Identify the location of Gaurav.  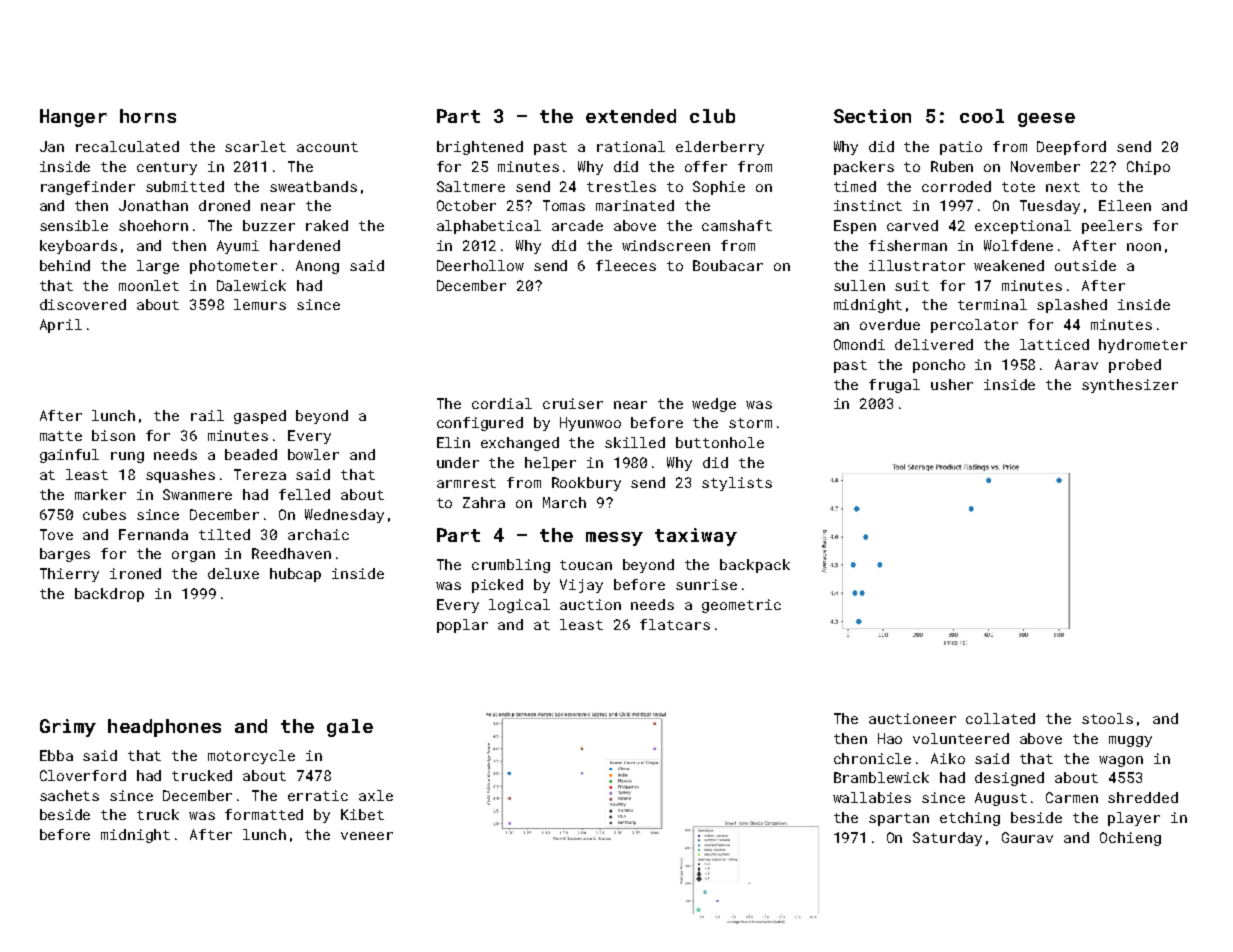
(1027, 837).
